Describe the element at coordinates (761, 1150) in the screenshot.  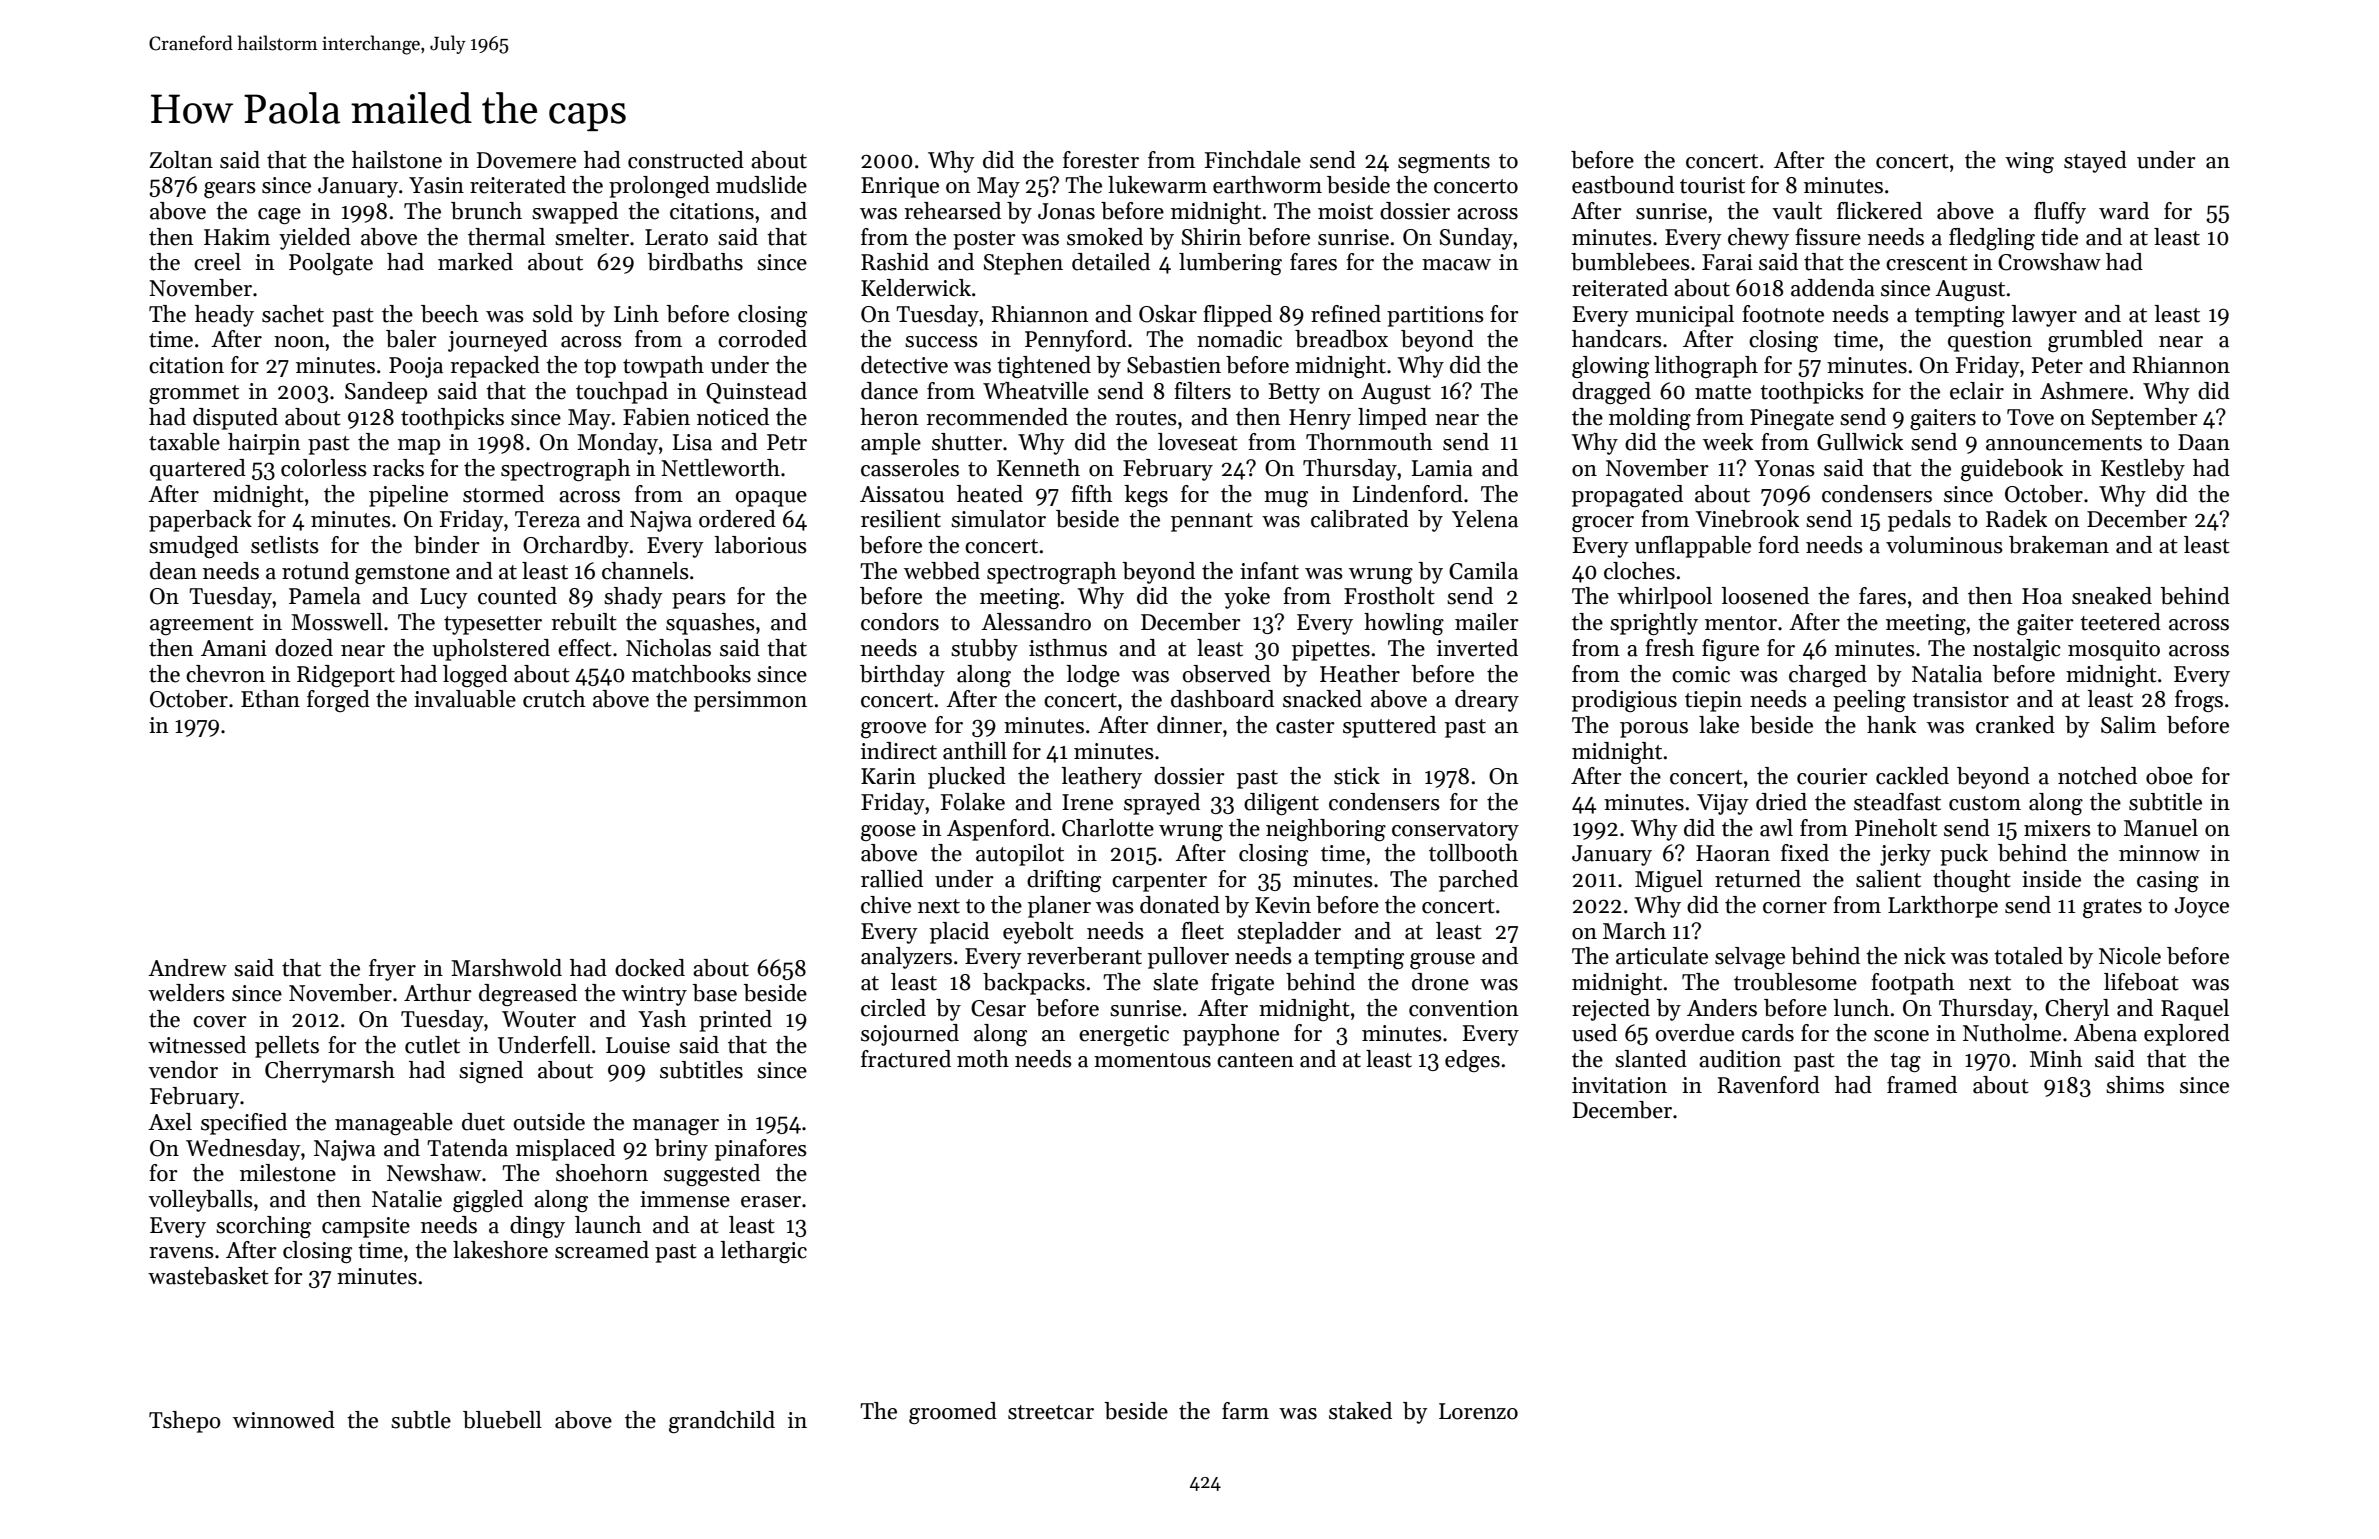
I see `pinafores` at that location.
